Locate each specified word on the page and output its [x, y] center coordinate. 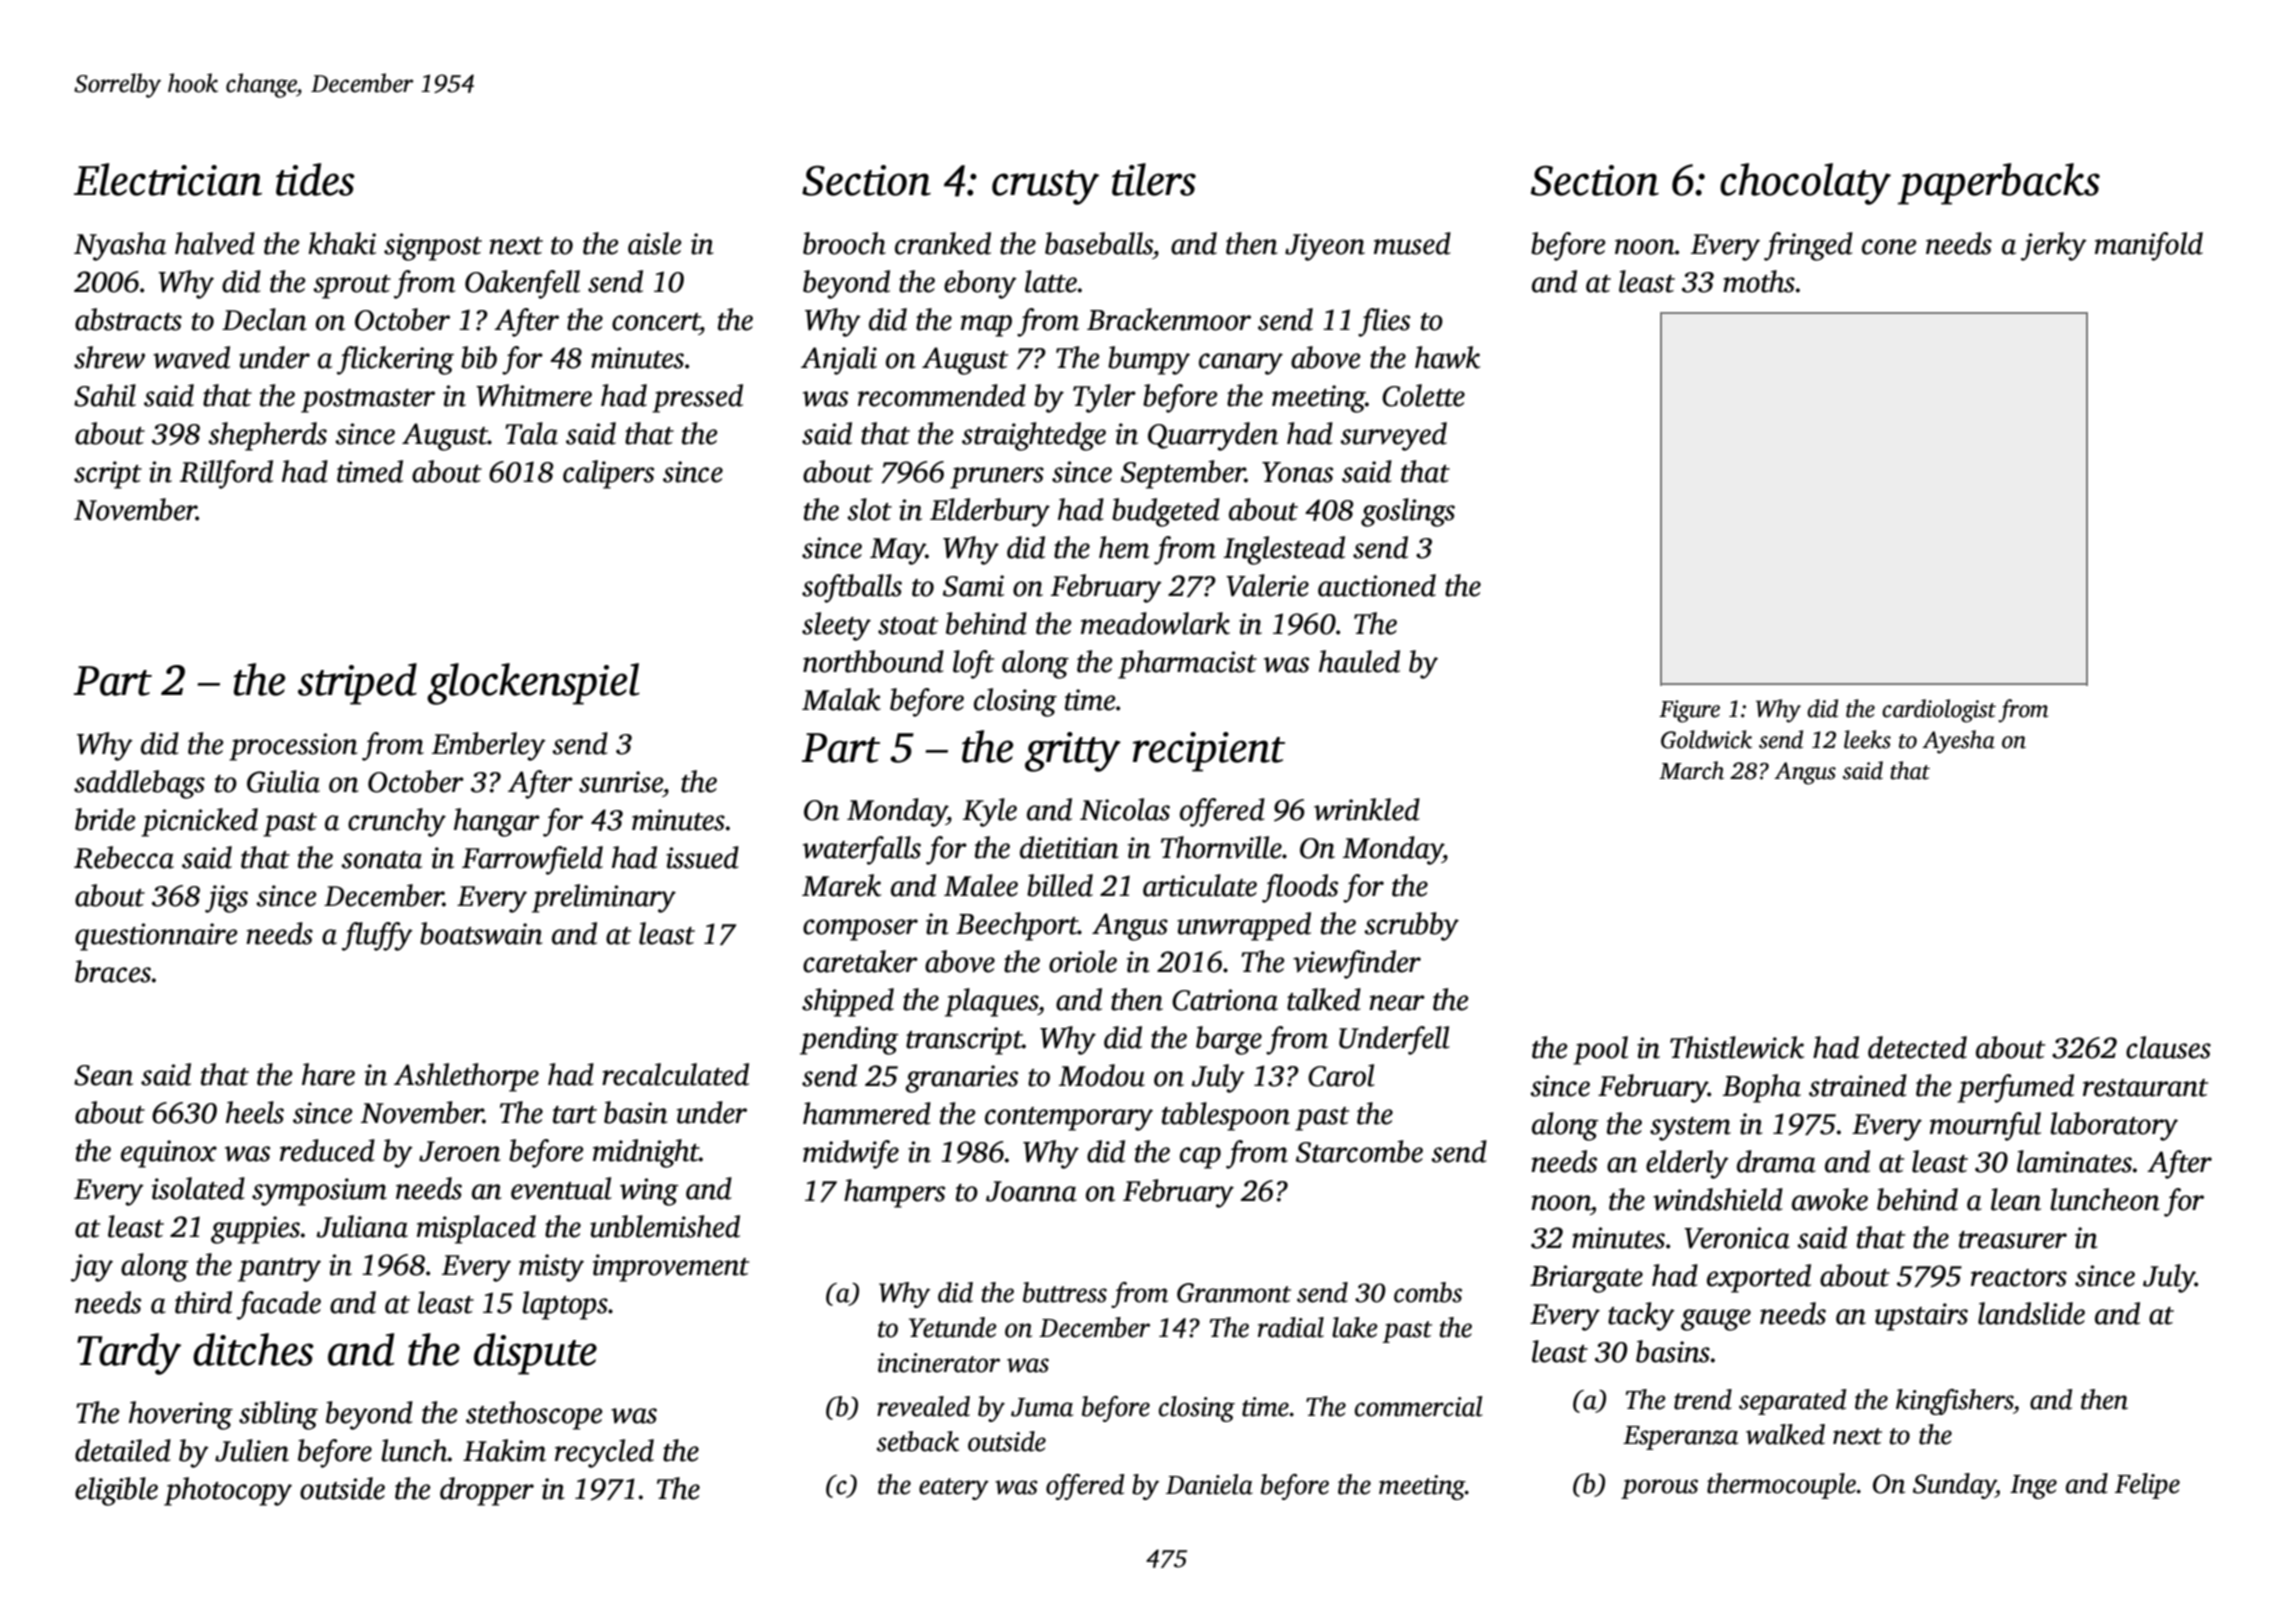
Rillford [226, 474]
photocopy [228, 1491]
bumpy [1149, 360]
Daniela [1209, 1484]
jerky [2054, 246]
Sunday [1954, 1486]
